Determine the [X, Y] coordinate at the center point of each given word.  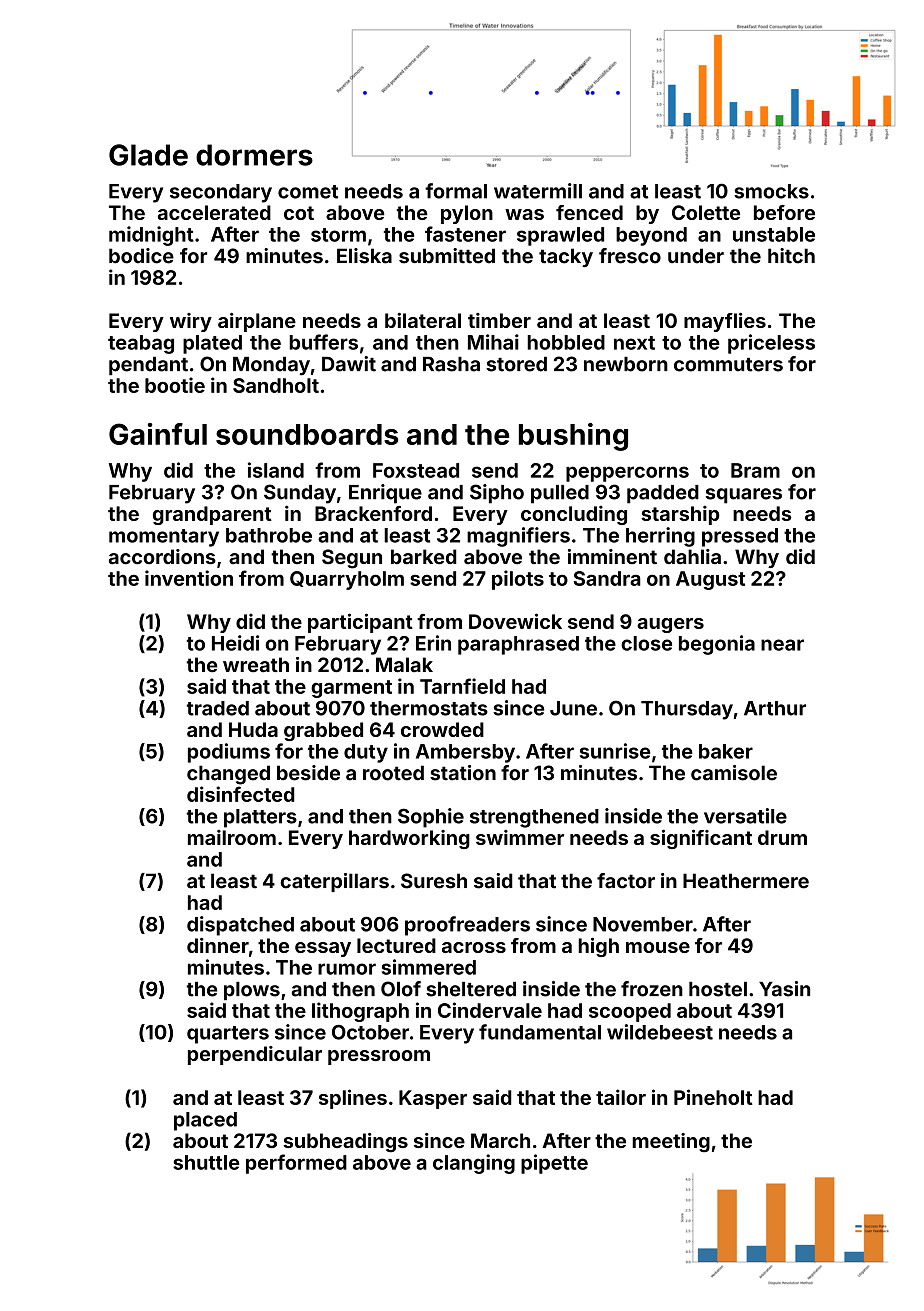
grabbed [323, 731]
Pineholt [713, 1097]
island [276, 470]
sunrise [615, 751]
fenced [589, 212]
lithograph [360, 1012]
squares [744, 496]
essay [323, 949]
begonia [717, 645]
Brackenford [373, 513]
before [784, 212]
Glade [148, 155]
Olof [401, 989]
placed [205, 1121]
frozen [652, 989]
